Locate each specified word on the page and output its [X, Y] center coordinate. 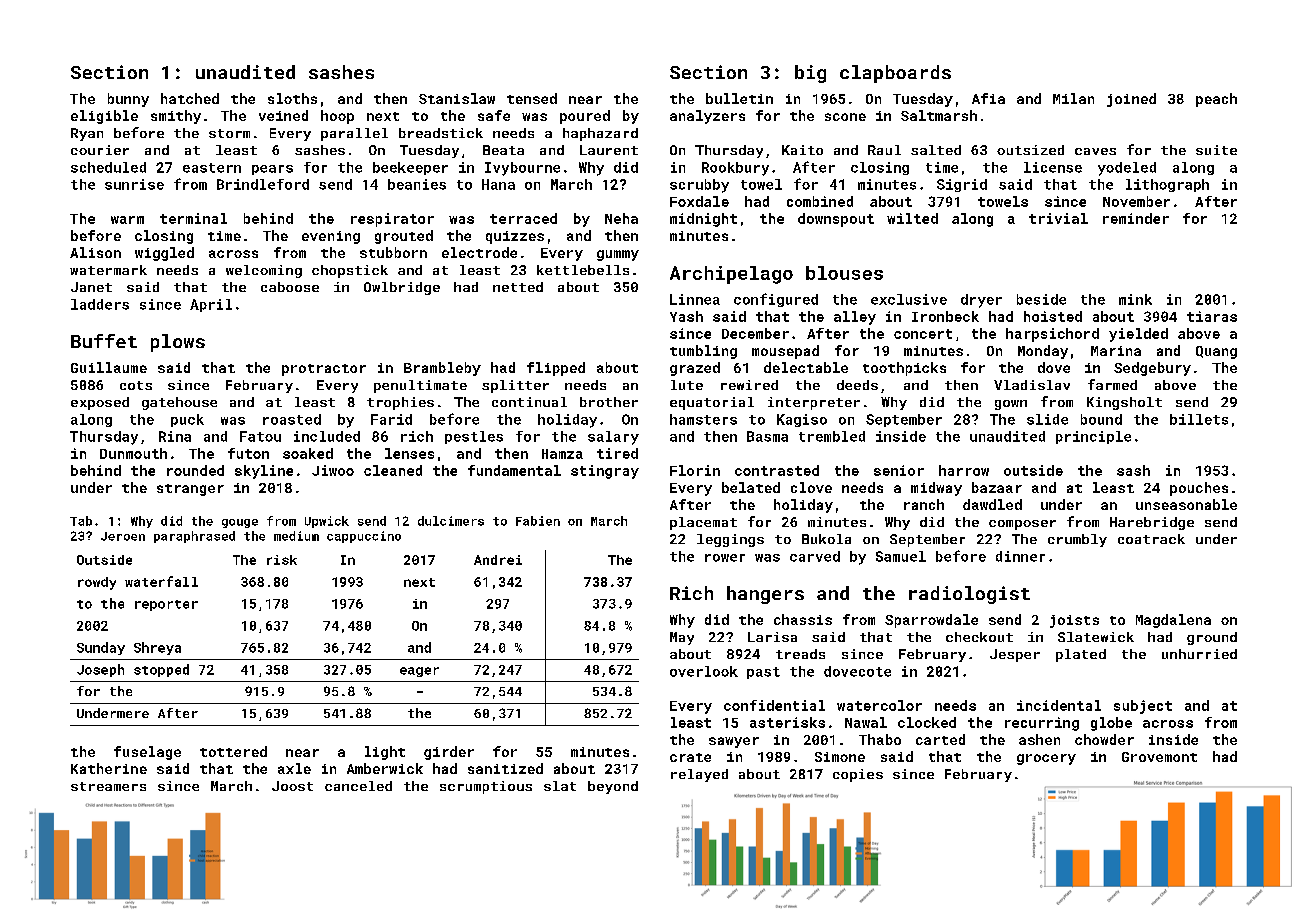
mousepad [785, 352]
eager [419, 672]
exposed [100, 403]
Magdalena [1173, 621]
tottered [233, 751]
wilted [912, 218]
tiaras [1212, 316]
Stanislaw [457, 98]
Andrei [498, 560]
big [810, 74]
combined [820, 201]
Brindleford [263, 184]
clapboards [895, 74]
